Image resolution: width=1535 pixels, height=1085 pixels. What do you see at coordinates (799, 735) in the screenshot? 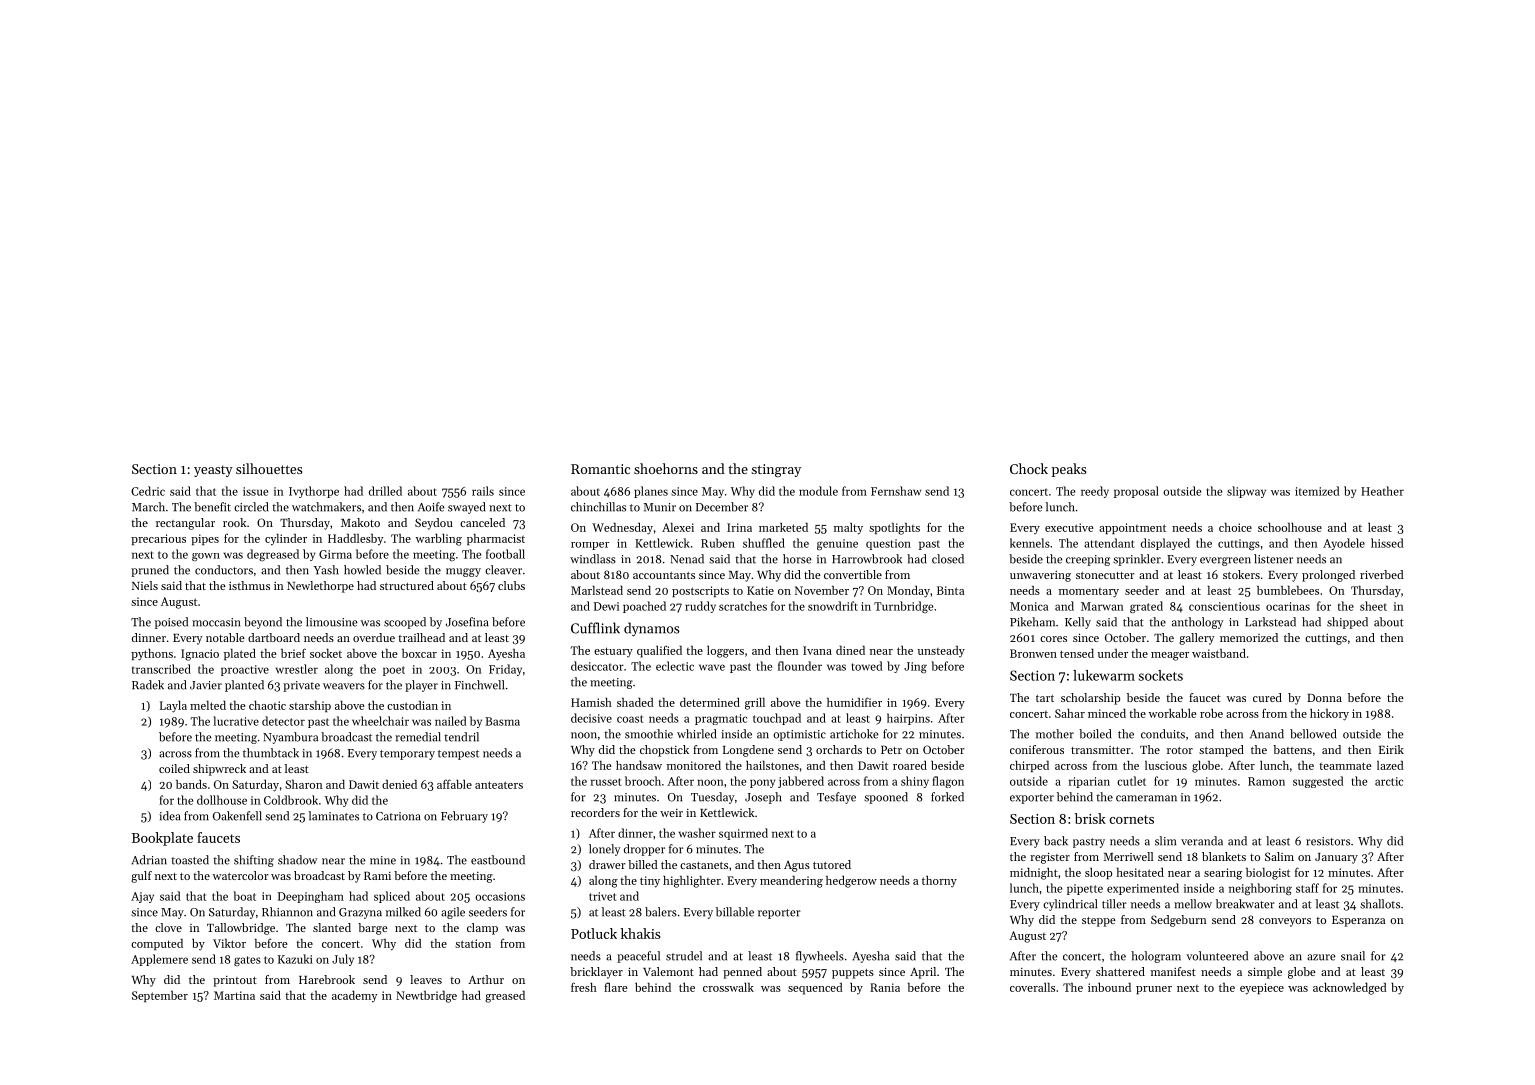
I see `optimistic` at bounding box center [799, 735].
